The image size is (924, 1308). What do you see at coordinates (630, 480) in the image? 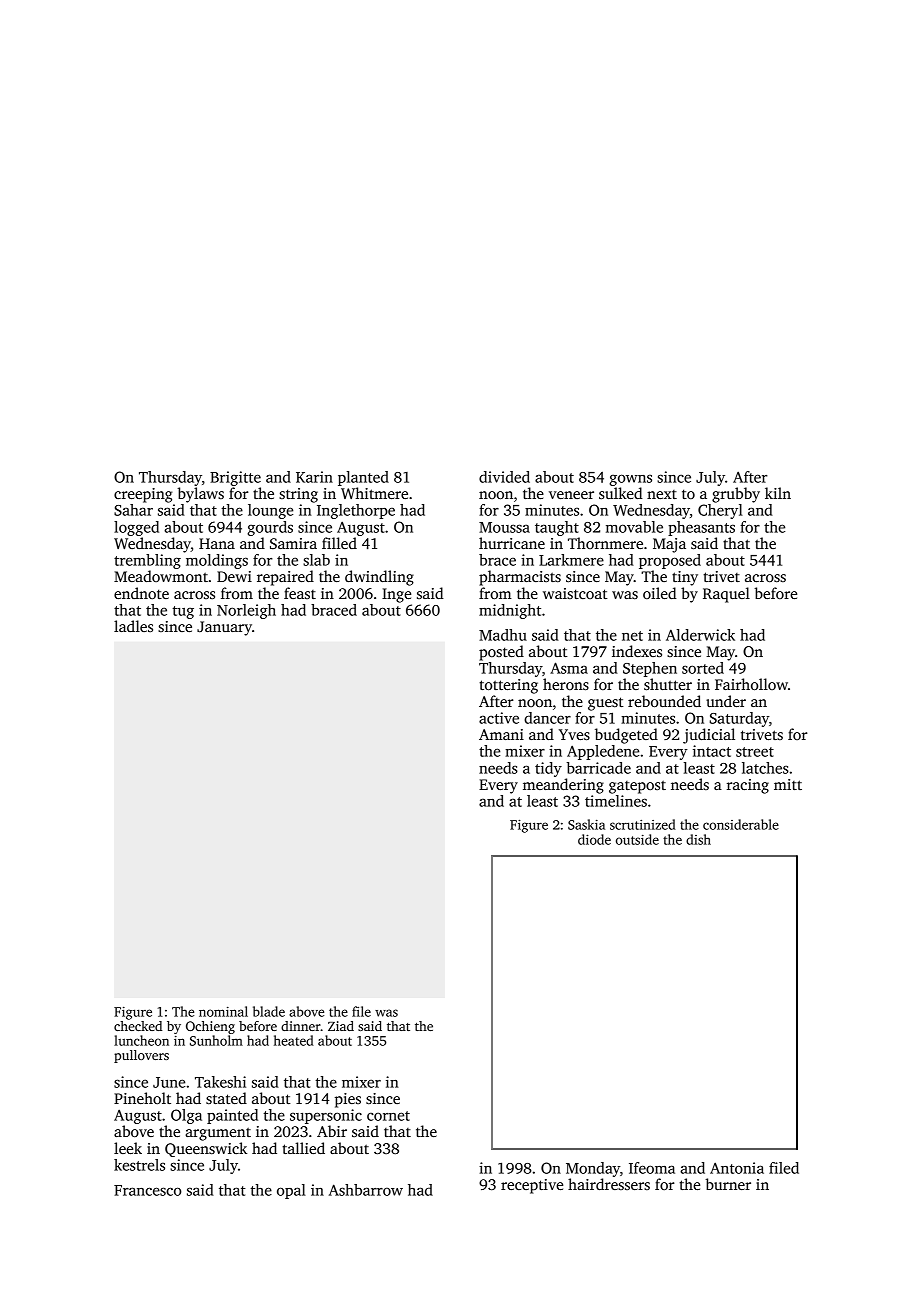
I see `gowns` at bounding box center [630, 480].
